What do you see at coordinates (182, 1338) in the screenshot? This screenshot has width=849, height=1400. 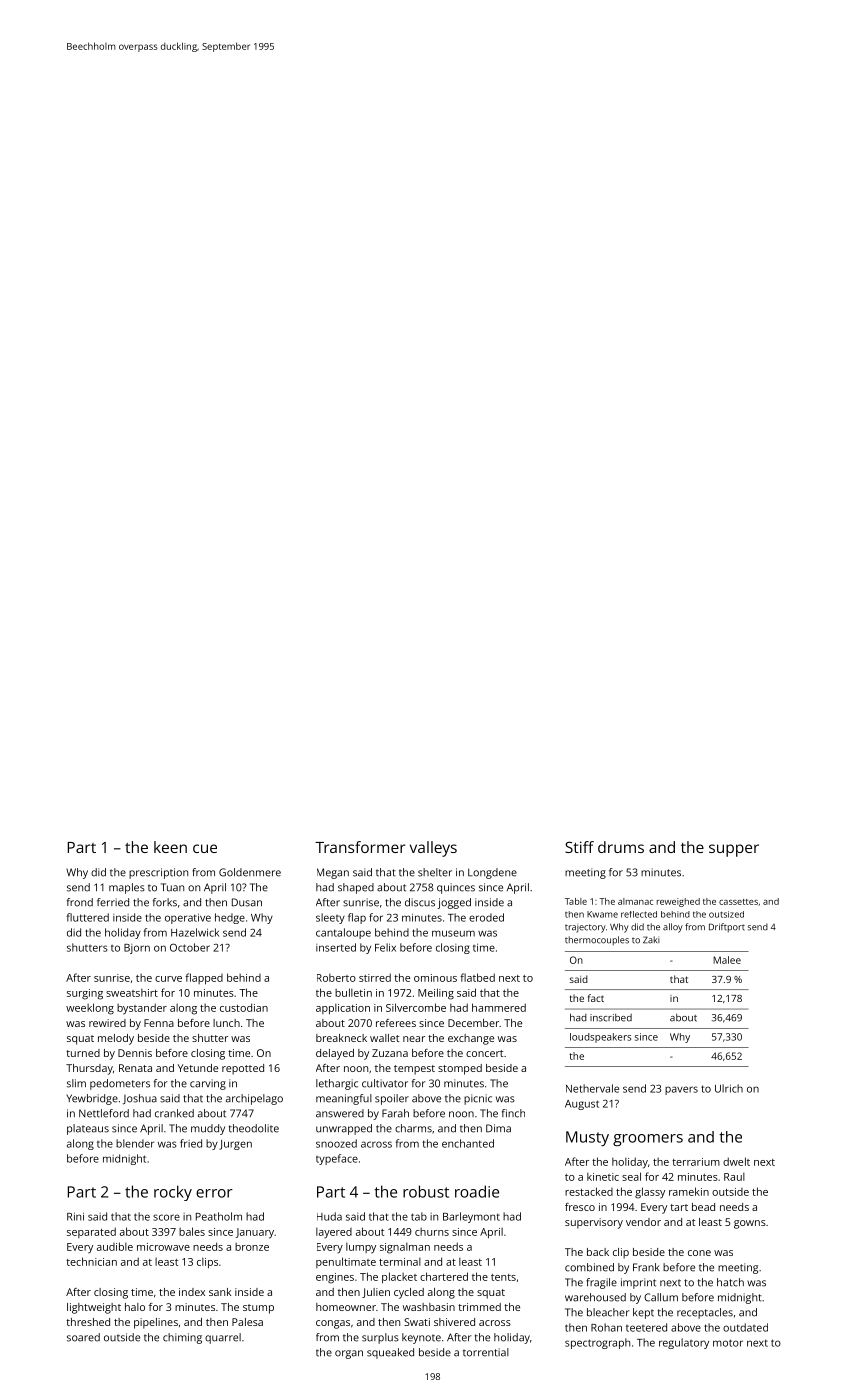 I see `chiming` at bounding box center [182, 1338].
